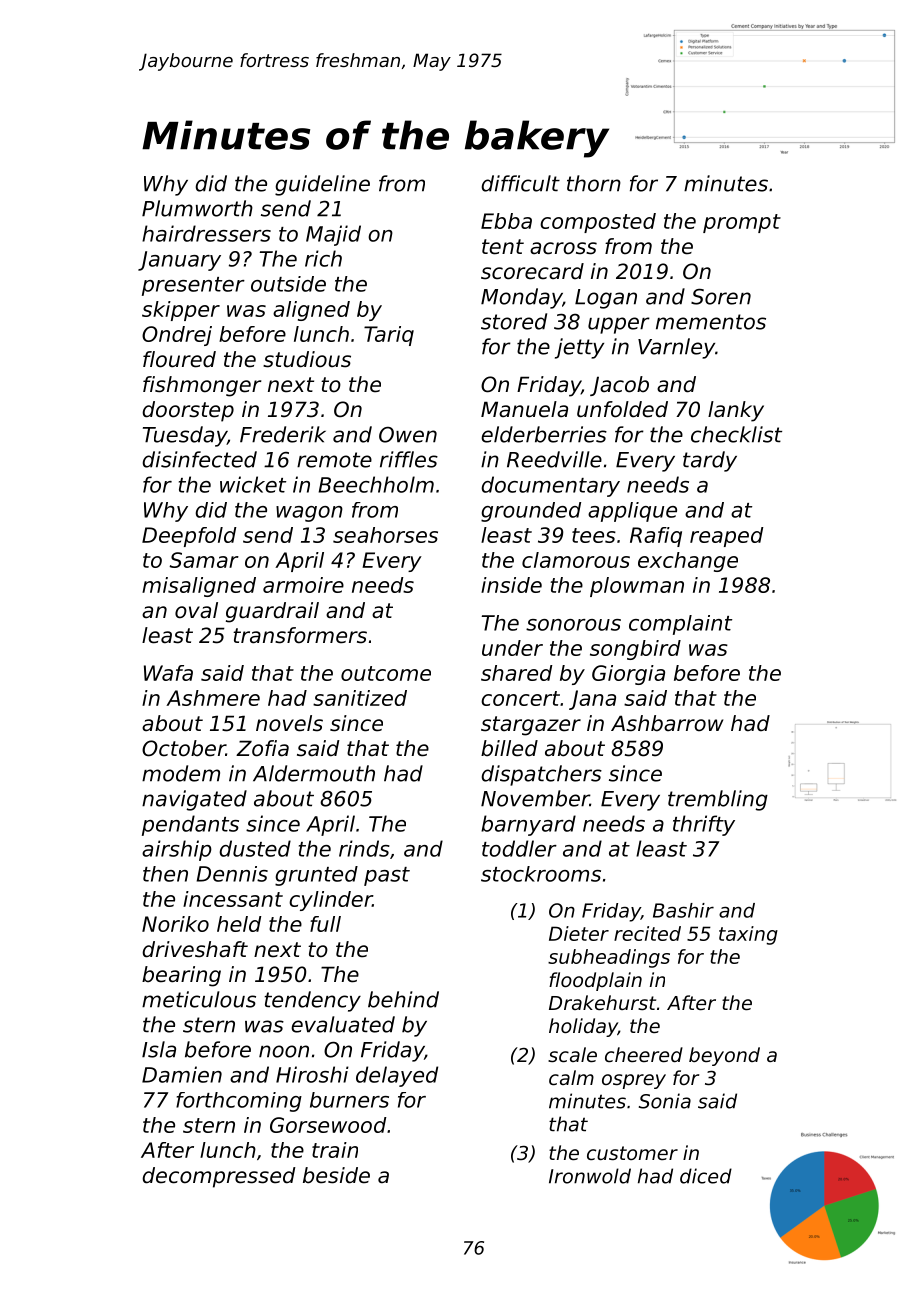  What do you see at coordinates (598, 223) in the screenshot?
I see `composted` at bounding box center [598, 223].
